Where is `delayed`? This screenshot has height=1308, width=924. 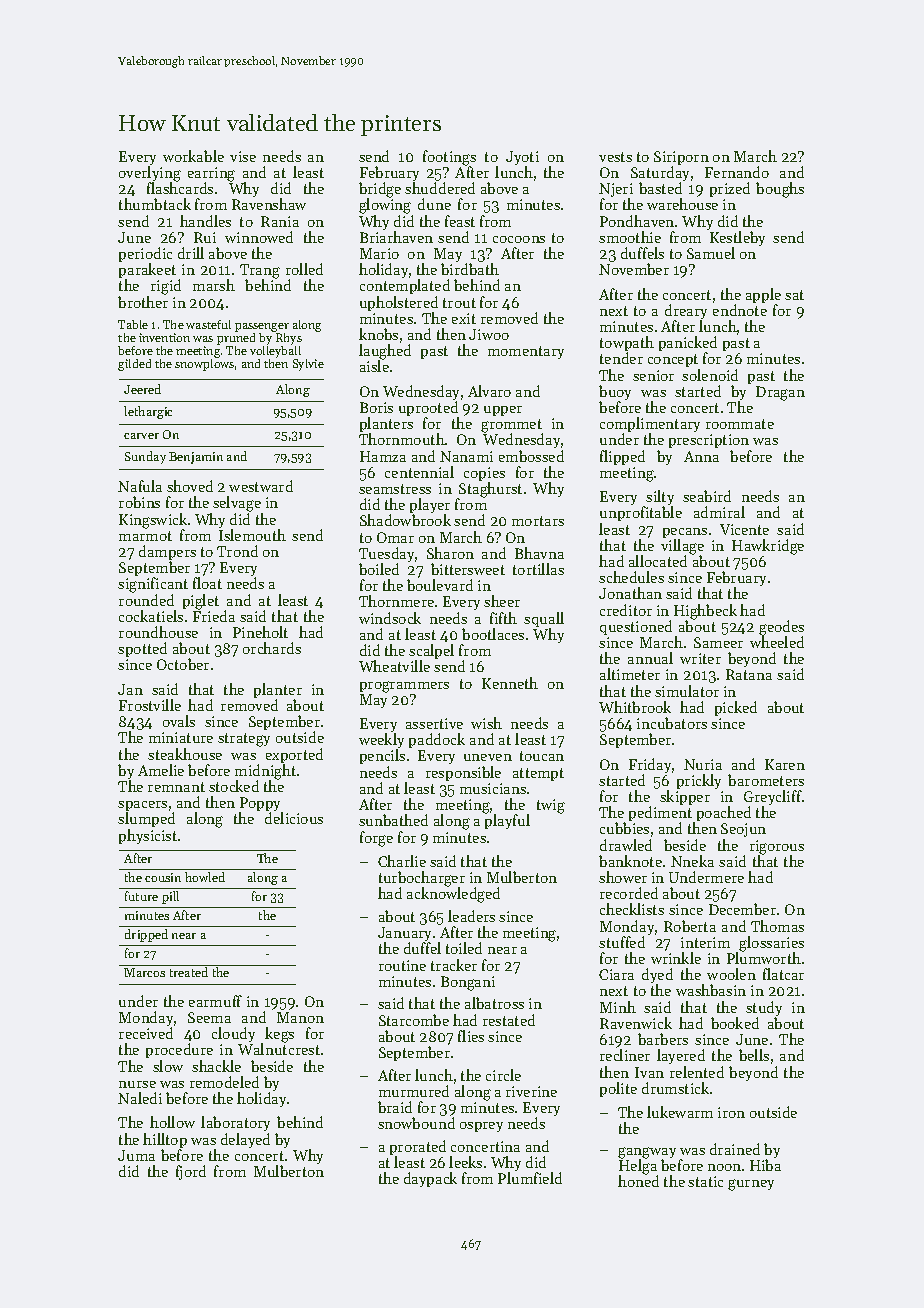 delayed is located at coordinates (245, 1140).
